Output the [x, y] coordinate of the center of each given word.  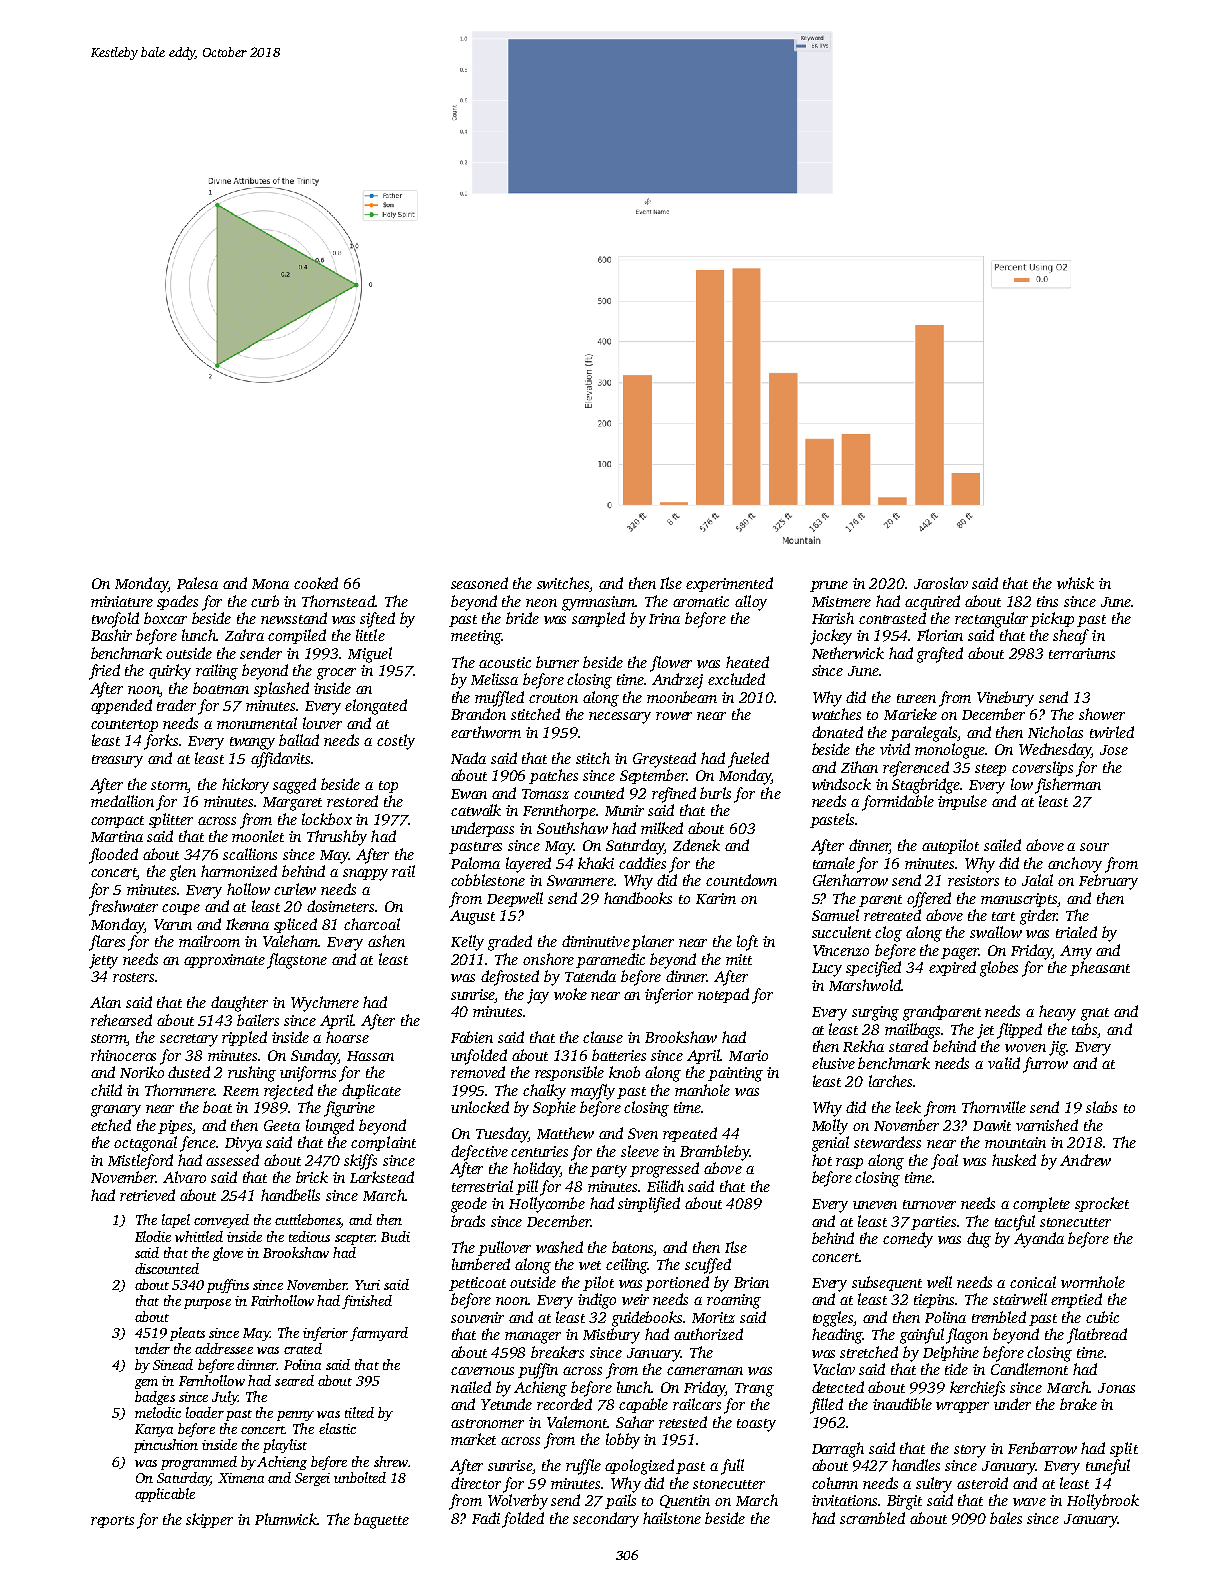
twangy [252, 743]
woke [570, 994]
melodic [158, 1412]
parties [934, 1223]
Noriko [142, 1072]
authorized [708, 1334]
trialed [1076, 932]
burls [715, 793]
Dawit [992, 1125]
